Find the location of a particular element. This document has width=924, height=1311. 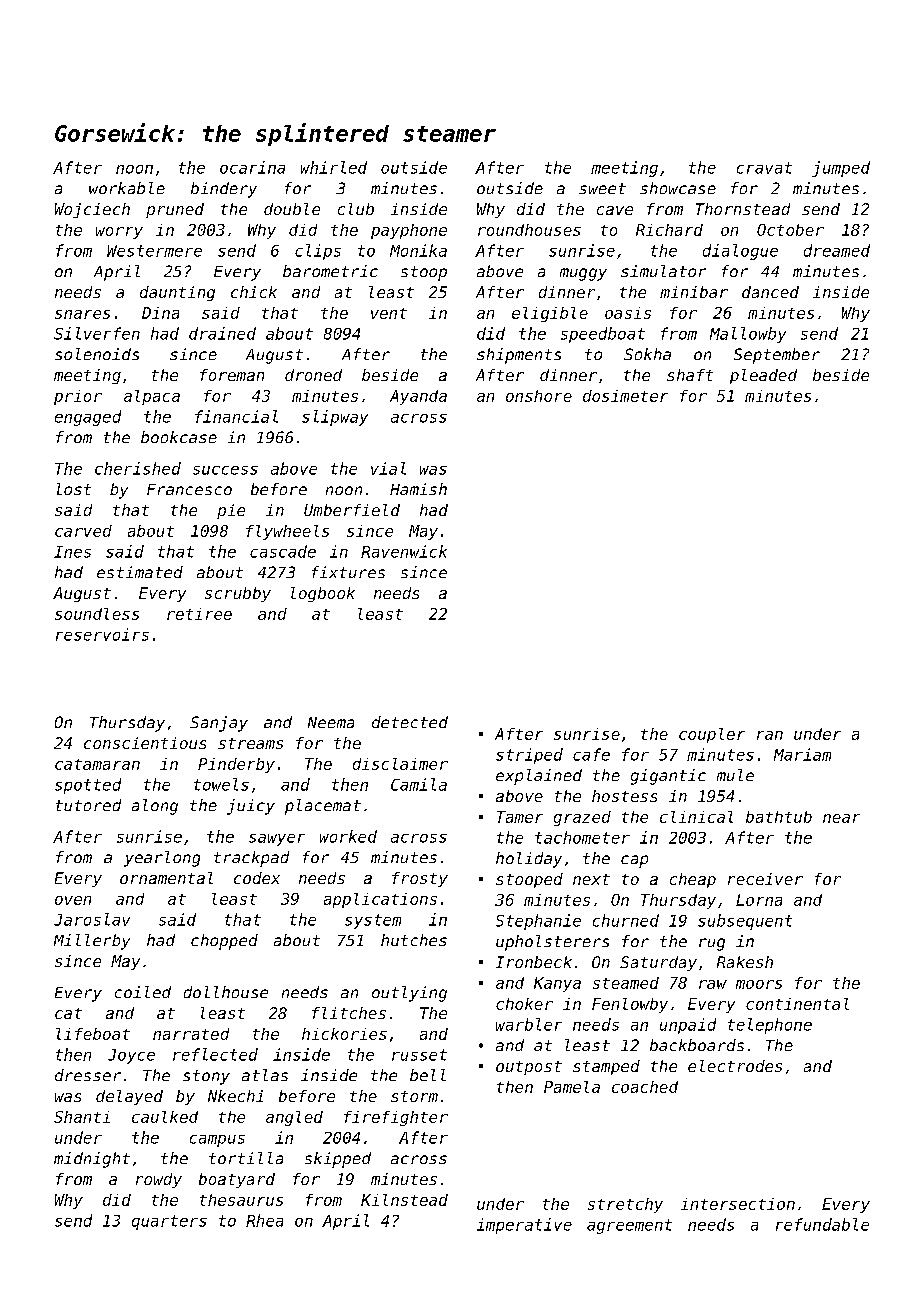

imperative is located at coordinates (524, 1226).
